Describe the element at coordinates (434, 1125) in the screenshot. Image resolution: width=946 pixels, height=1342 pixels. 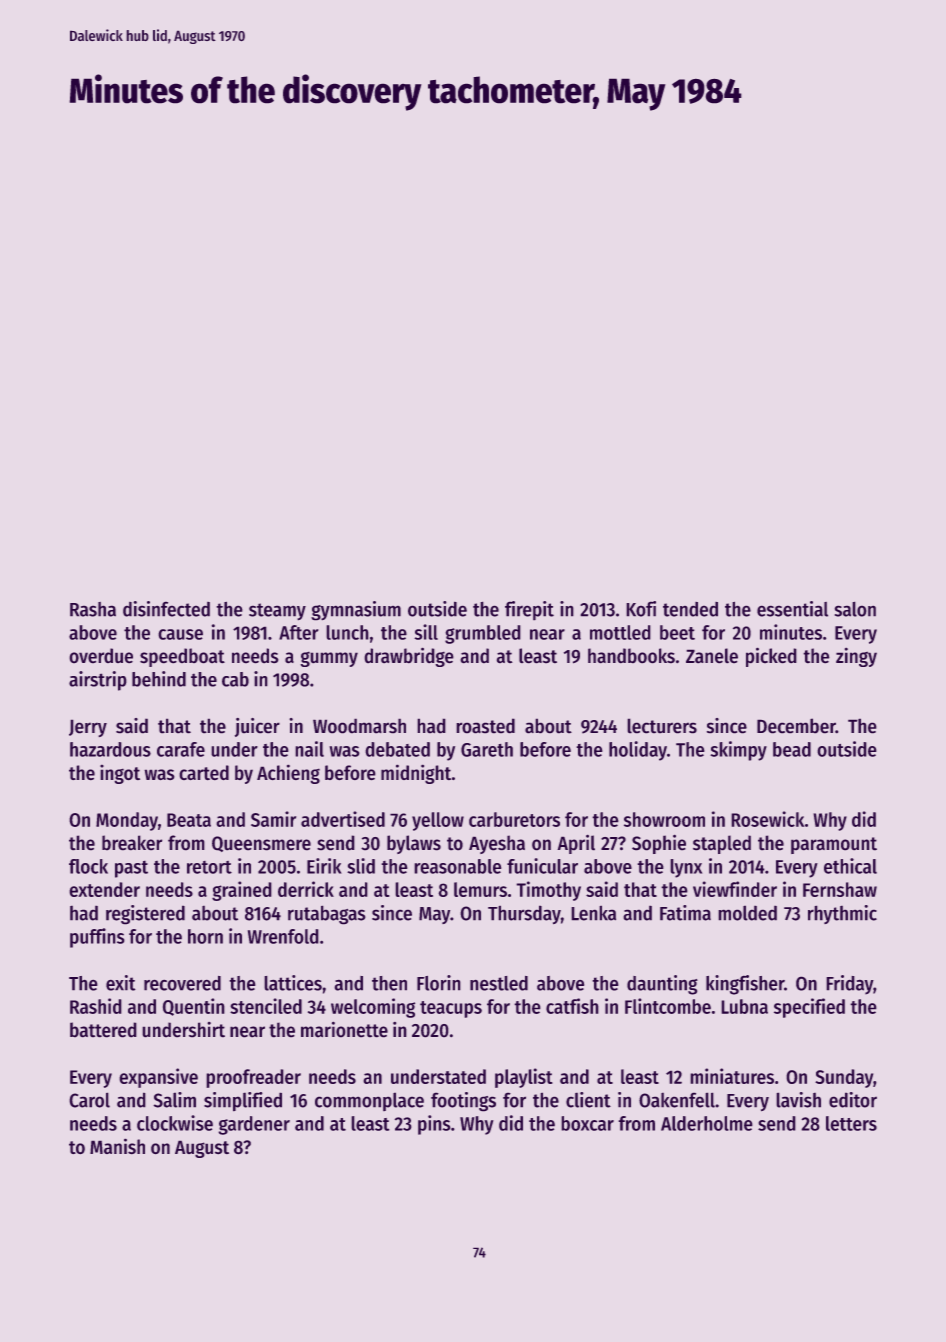
I see `pins` at that location.
